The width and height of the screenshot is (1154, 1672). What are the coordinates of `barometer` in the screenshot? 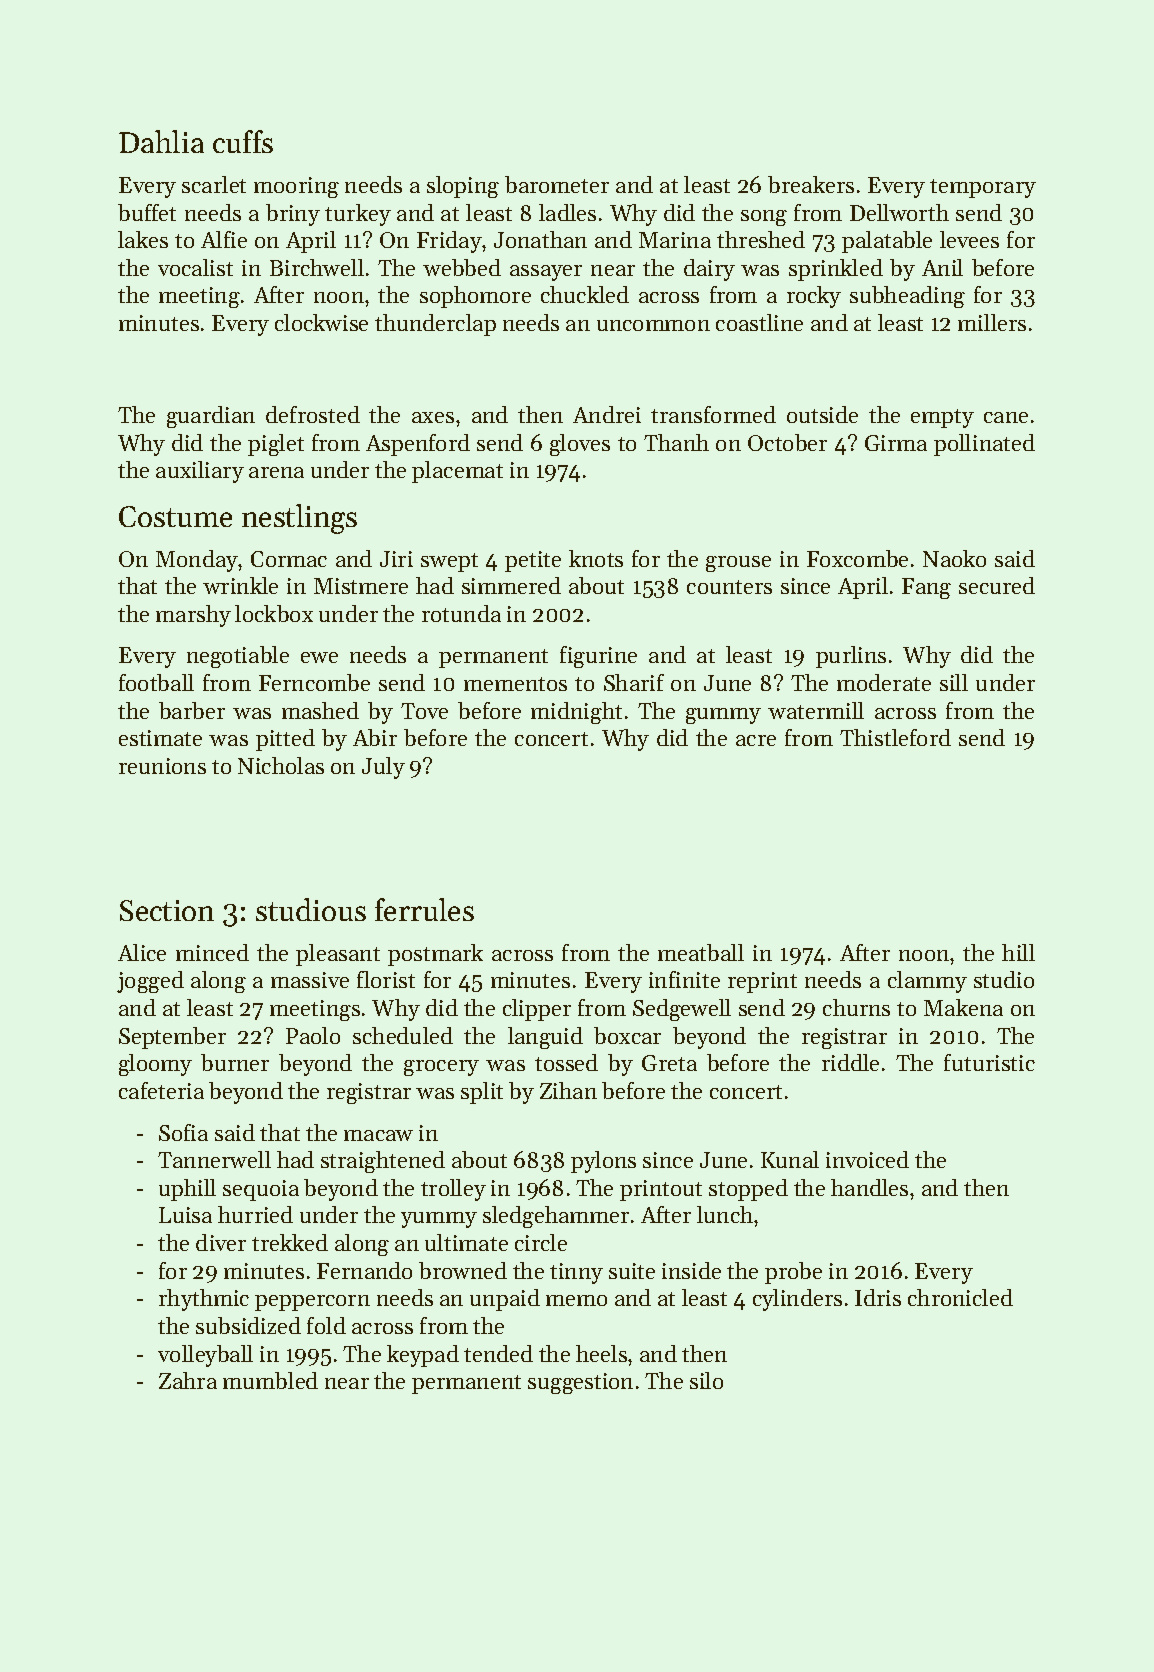 It's located at (557, 184).
